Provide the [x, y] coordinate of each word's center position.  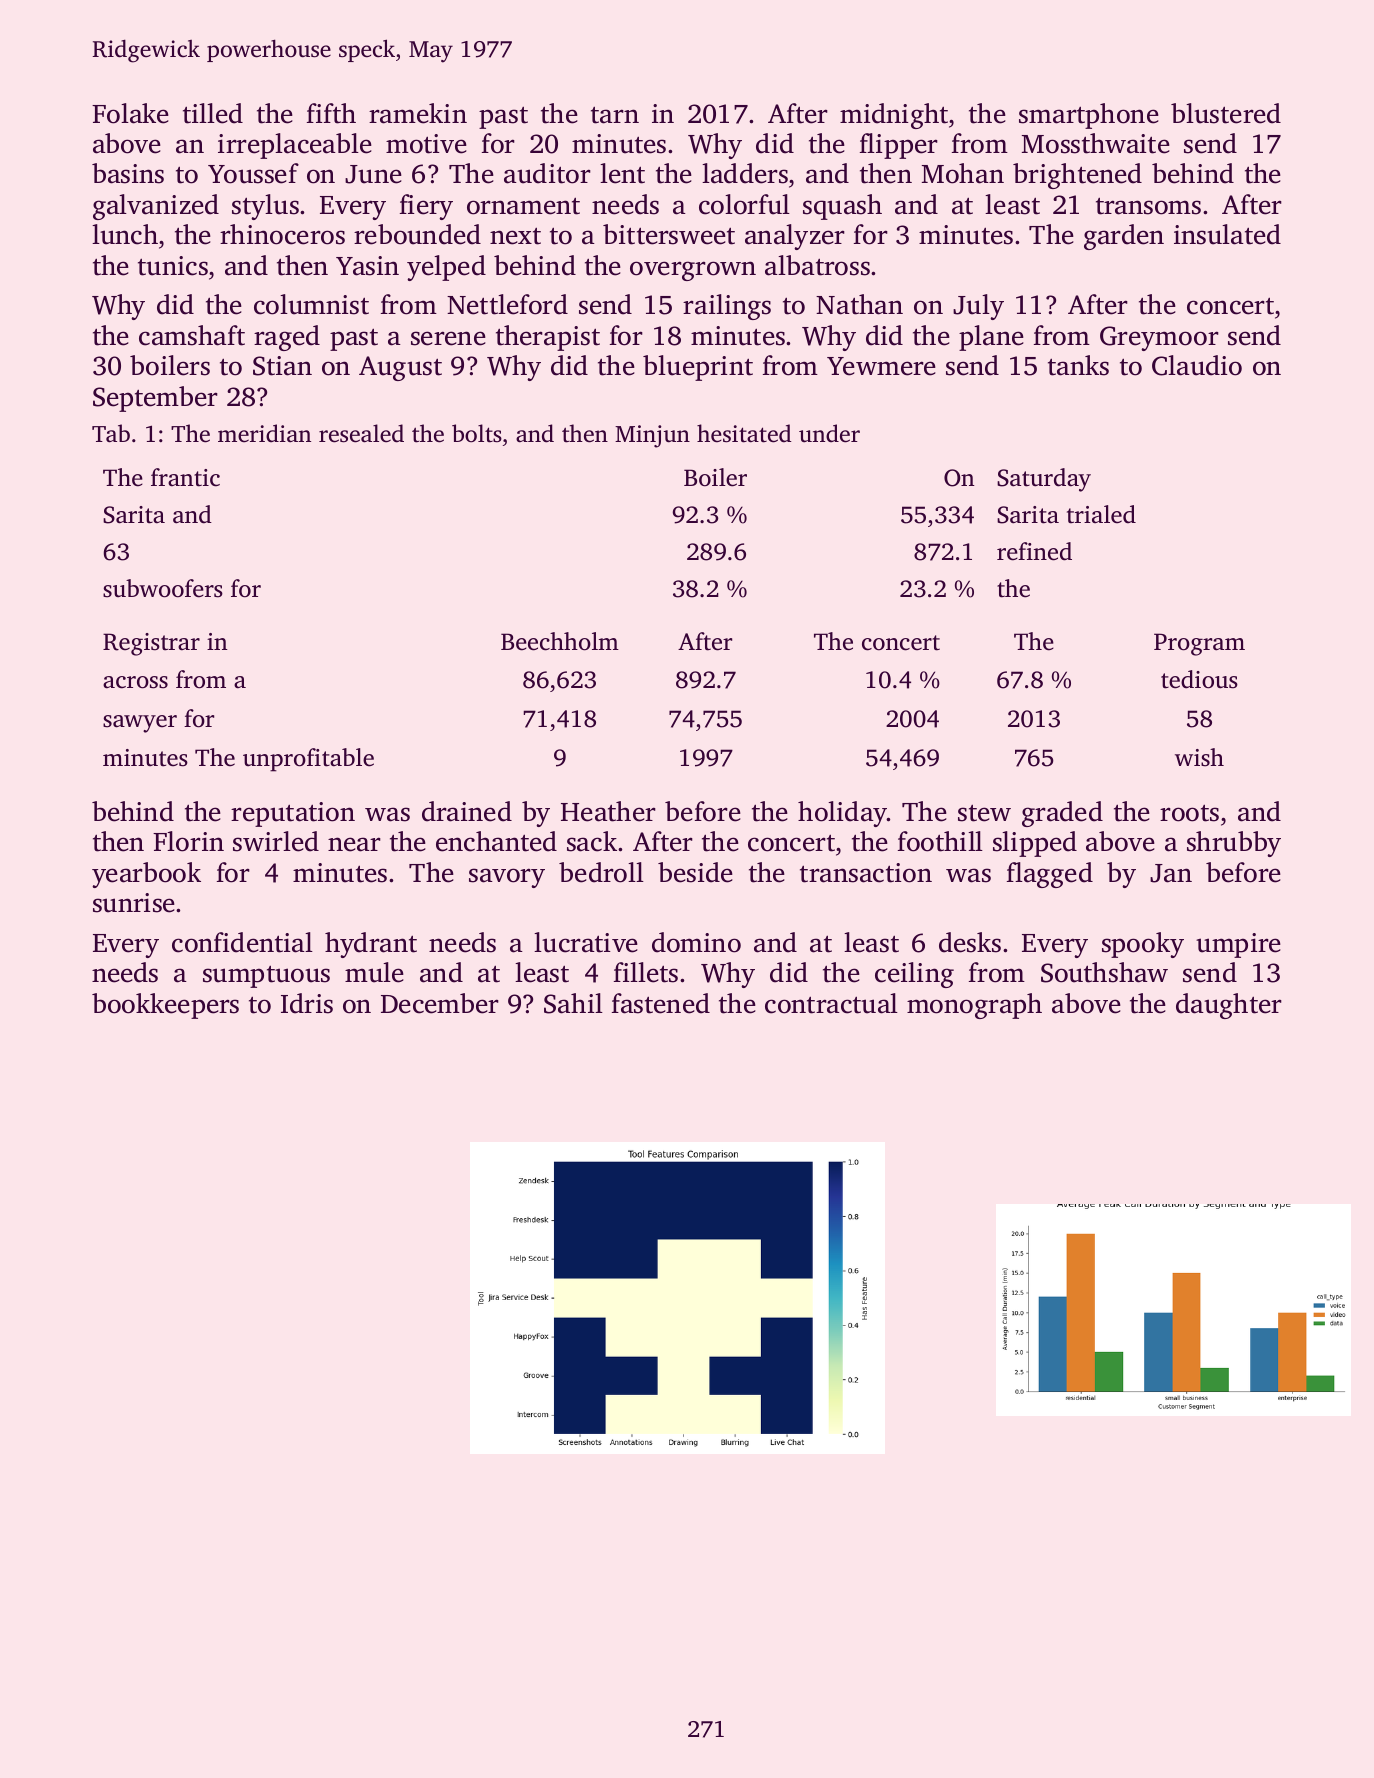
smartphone [1089, 116]
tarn [615, 115]
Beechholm [560, 641]
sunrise [134, 903]
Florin [188, 841]
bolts [477, 433]
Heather [608, 811]
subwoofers [163, 588]
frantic [185, 477]
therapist [548, 338]
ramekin [418, 113]
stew [984, 813]
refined [1034, 551]
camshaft [192, 335]
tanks [1078, 365]
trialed [1101, 514]
